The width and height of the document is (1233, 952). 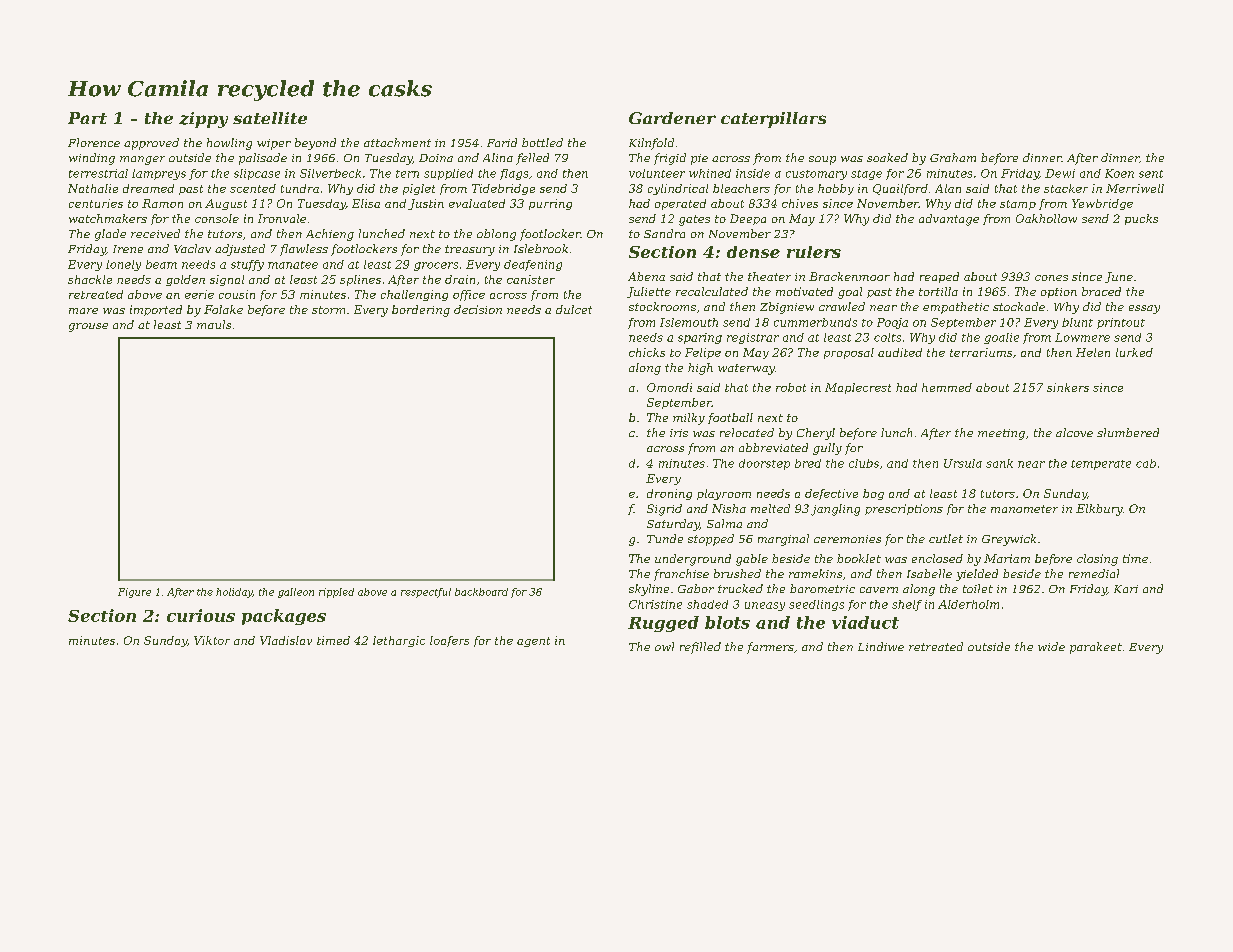 What do you see at coordinates (769, 276) in the document?
I see `theater` at bounding box center [769, 276].
